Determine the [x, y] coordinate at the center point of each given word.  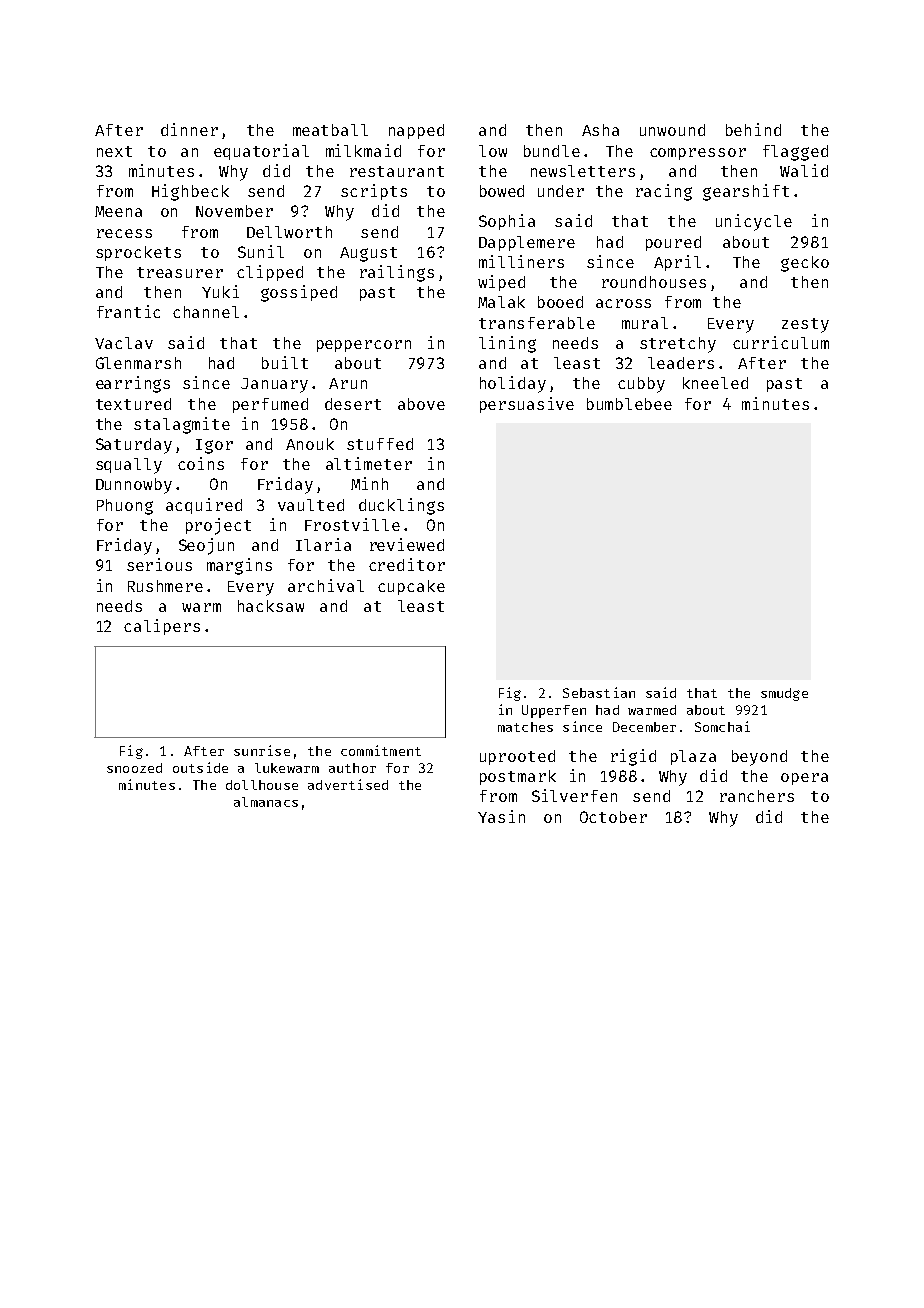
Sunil [261, 251]
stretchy [678, 345]
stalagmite [182, 425]
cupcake [411, 587]
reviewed [407, 544]
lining [507, 344]
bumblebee [629, 404]
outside [200, 767]
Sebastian [599, 692]
